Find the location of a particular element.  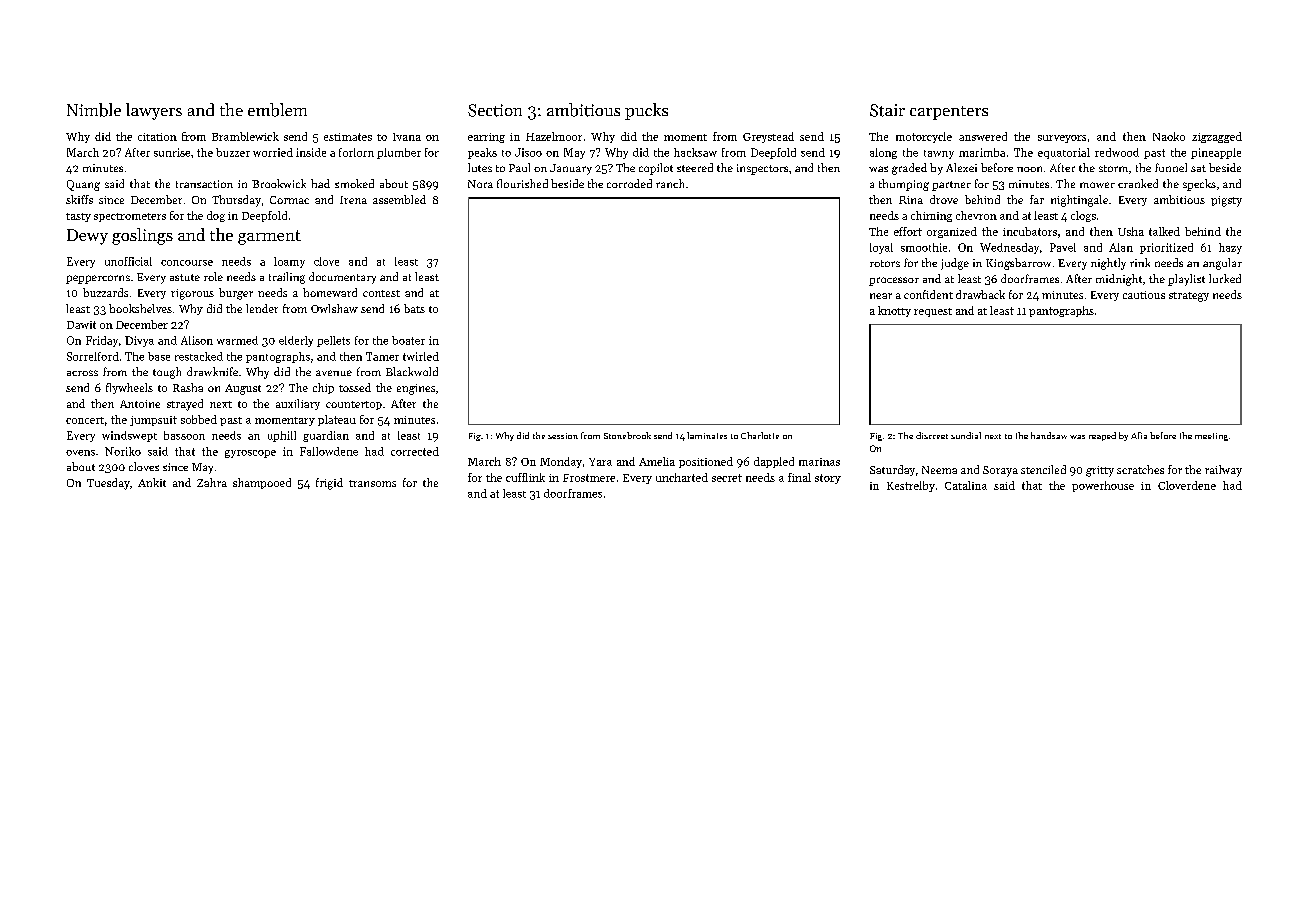

cufflink is located at coordinates (525, 477).
